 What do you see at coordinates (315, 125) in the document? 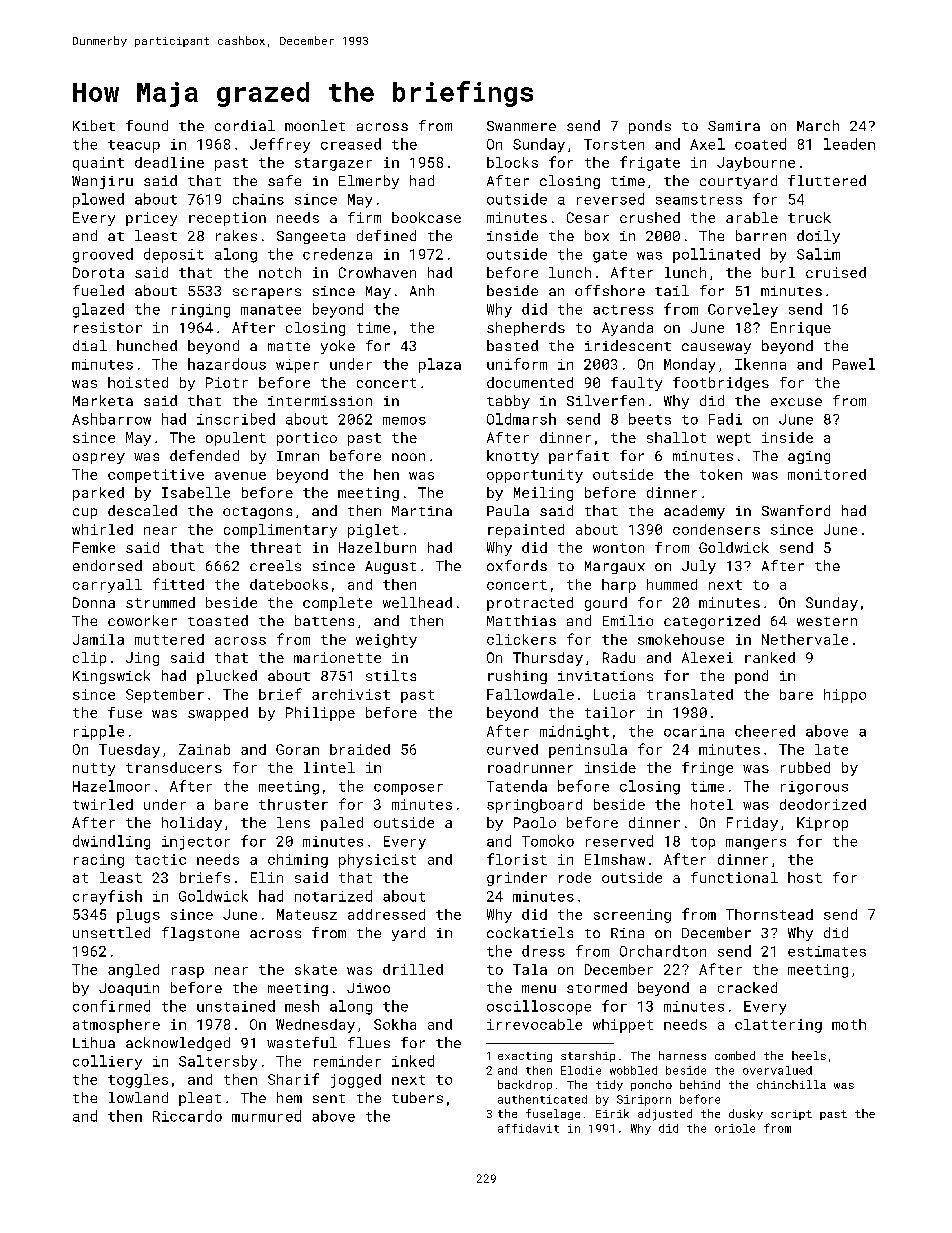
I see `moonlet` at bounding box center [315, 125].
